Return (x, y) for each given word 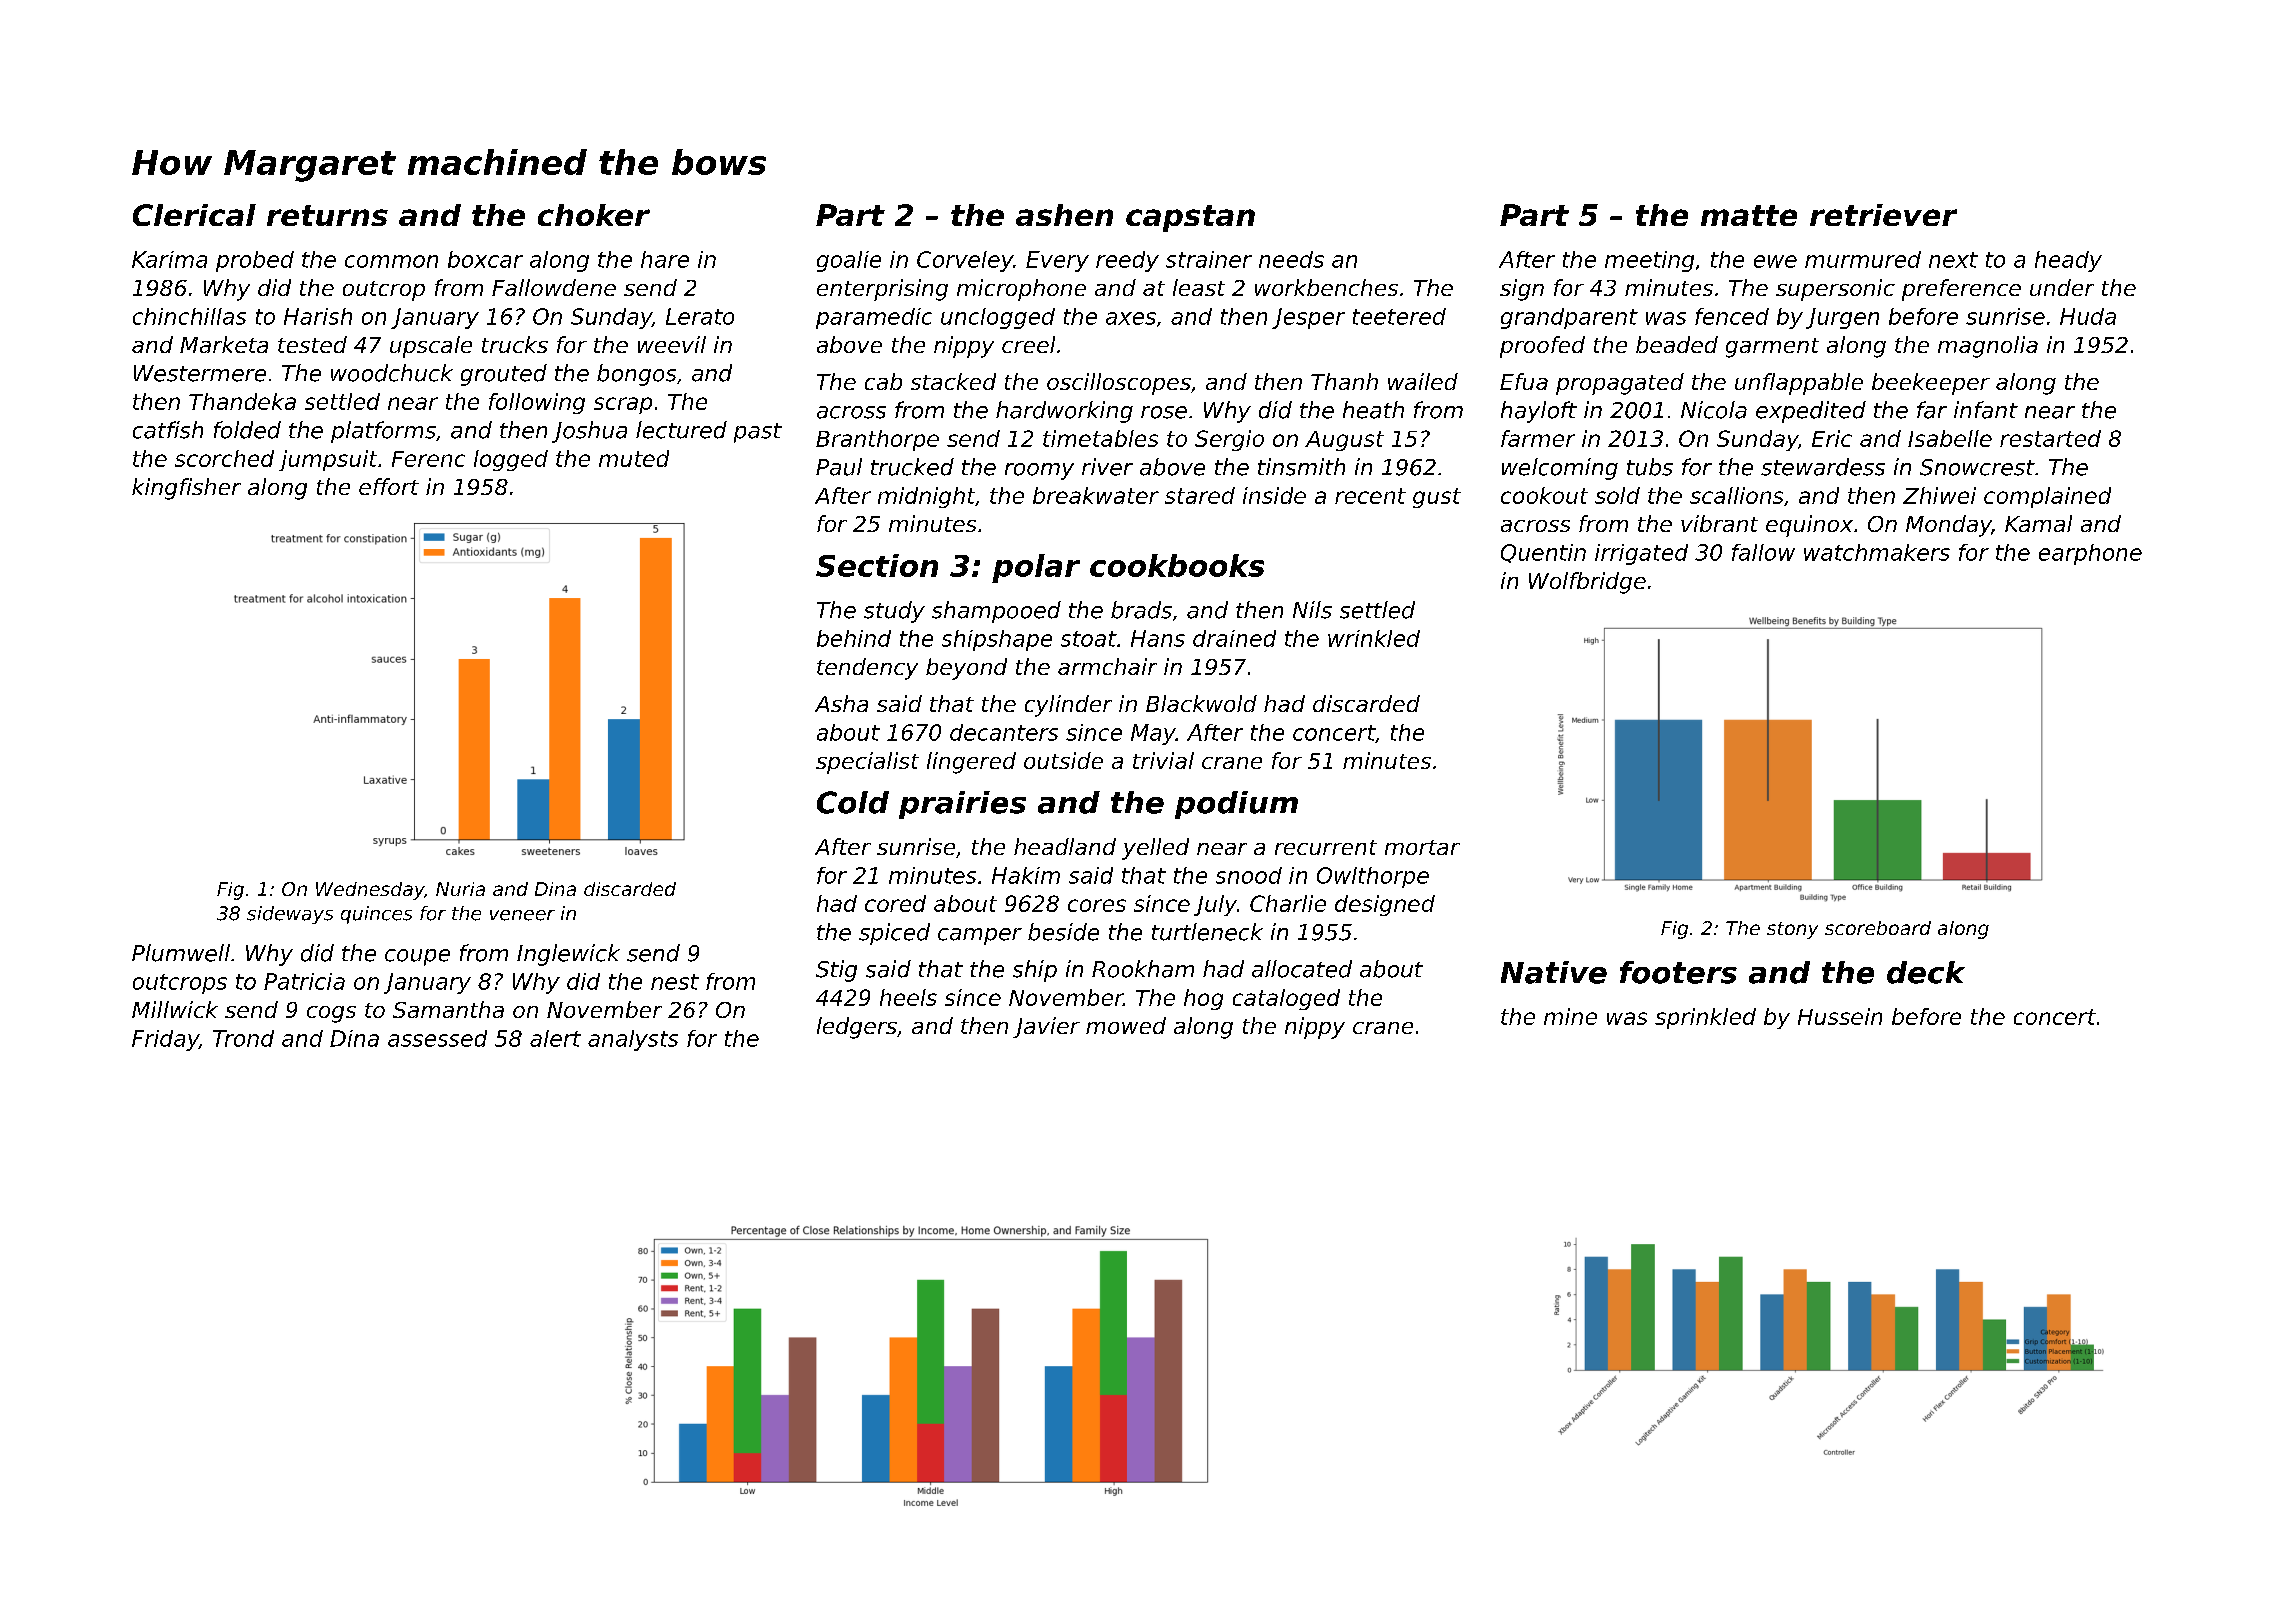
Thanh (1344, 381)
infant (1986, 410)
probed (255, 261)
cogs (331, 1014)
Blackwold (1201, 703)
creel (1028, 344)
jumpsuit (328, 460)
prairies (962, 805)
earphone (2090, 554)
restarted (2050, 438)
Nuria (460, 889)
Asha (841, 703)
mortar (1422, 847)
